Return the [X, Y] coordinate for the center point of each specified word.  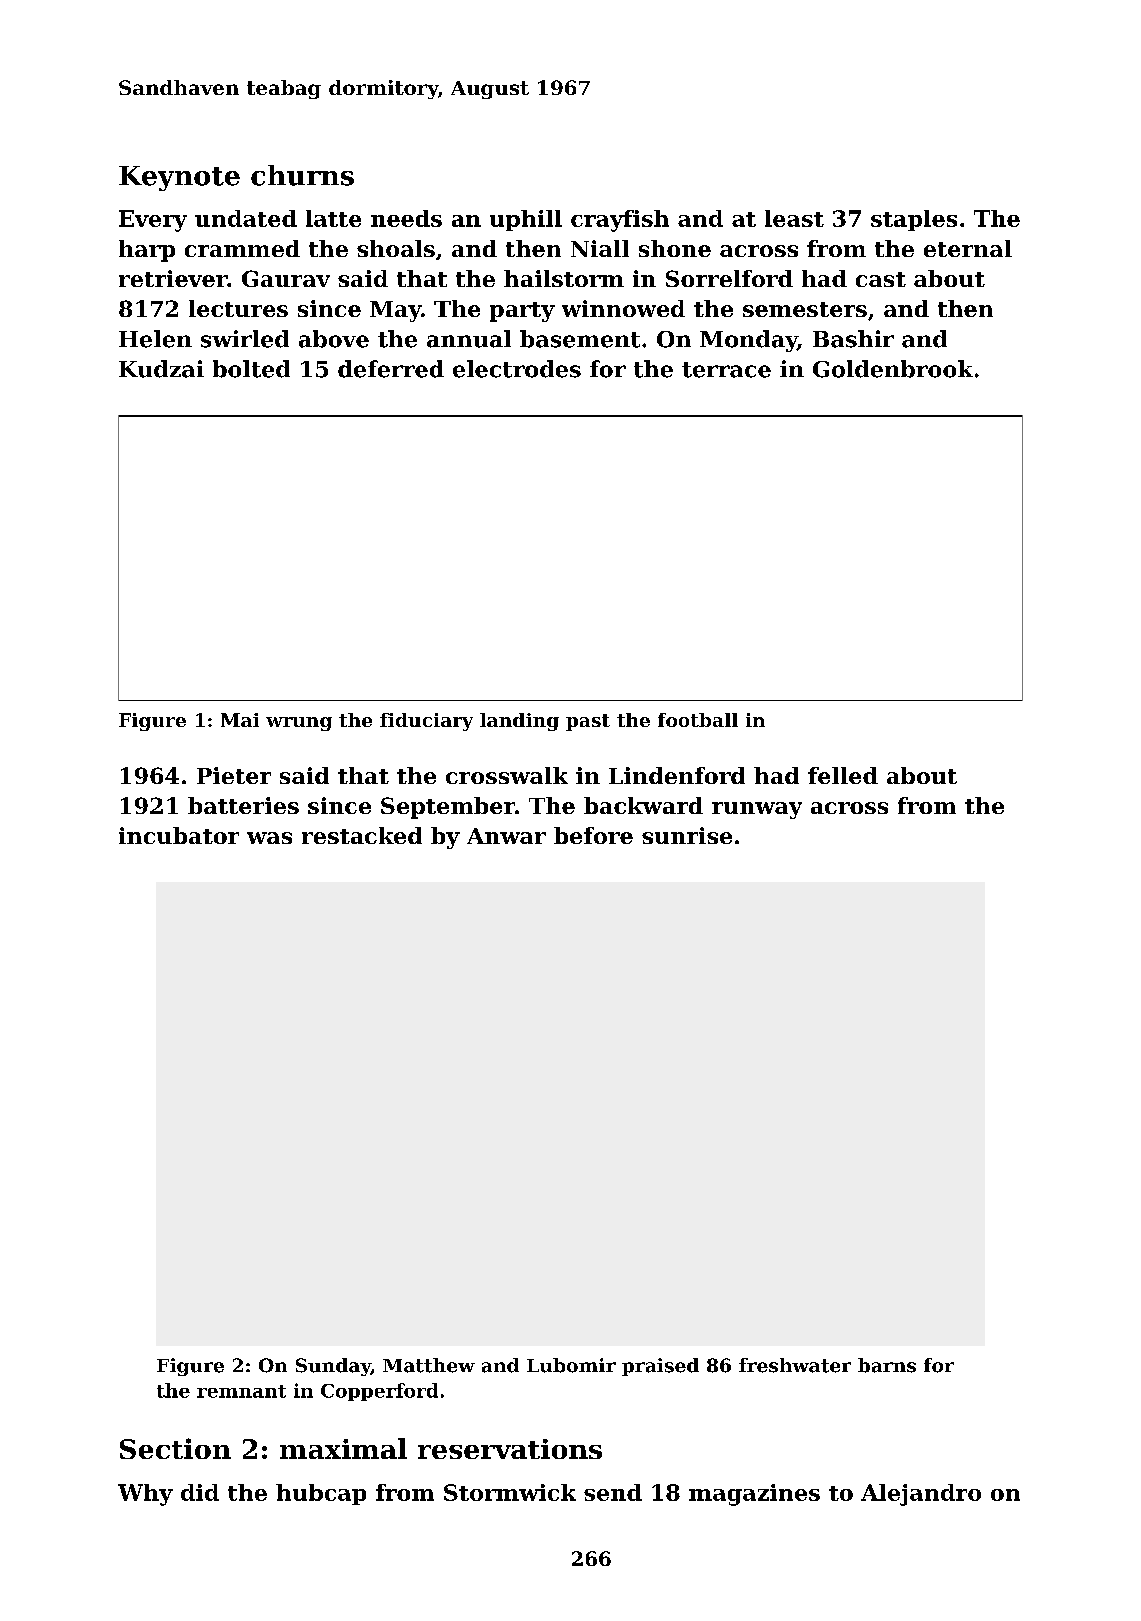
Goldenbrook [893, 369]
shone [675, 248]
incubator [179, 835]
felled [843, 775]
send [613, 1492]
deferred [391, 369]
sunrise [687, 835]
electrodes [517, 369]
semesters [805, 309]
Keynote [179, 178]
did [200, 1492]
